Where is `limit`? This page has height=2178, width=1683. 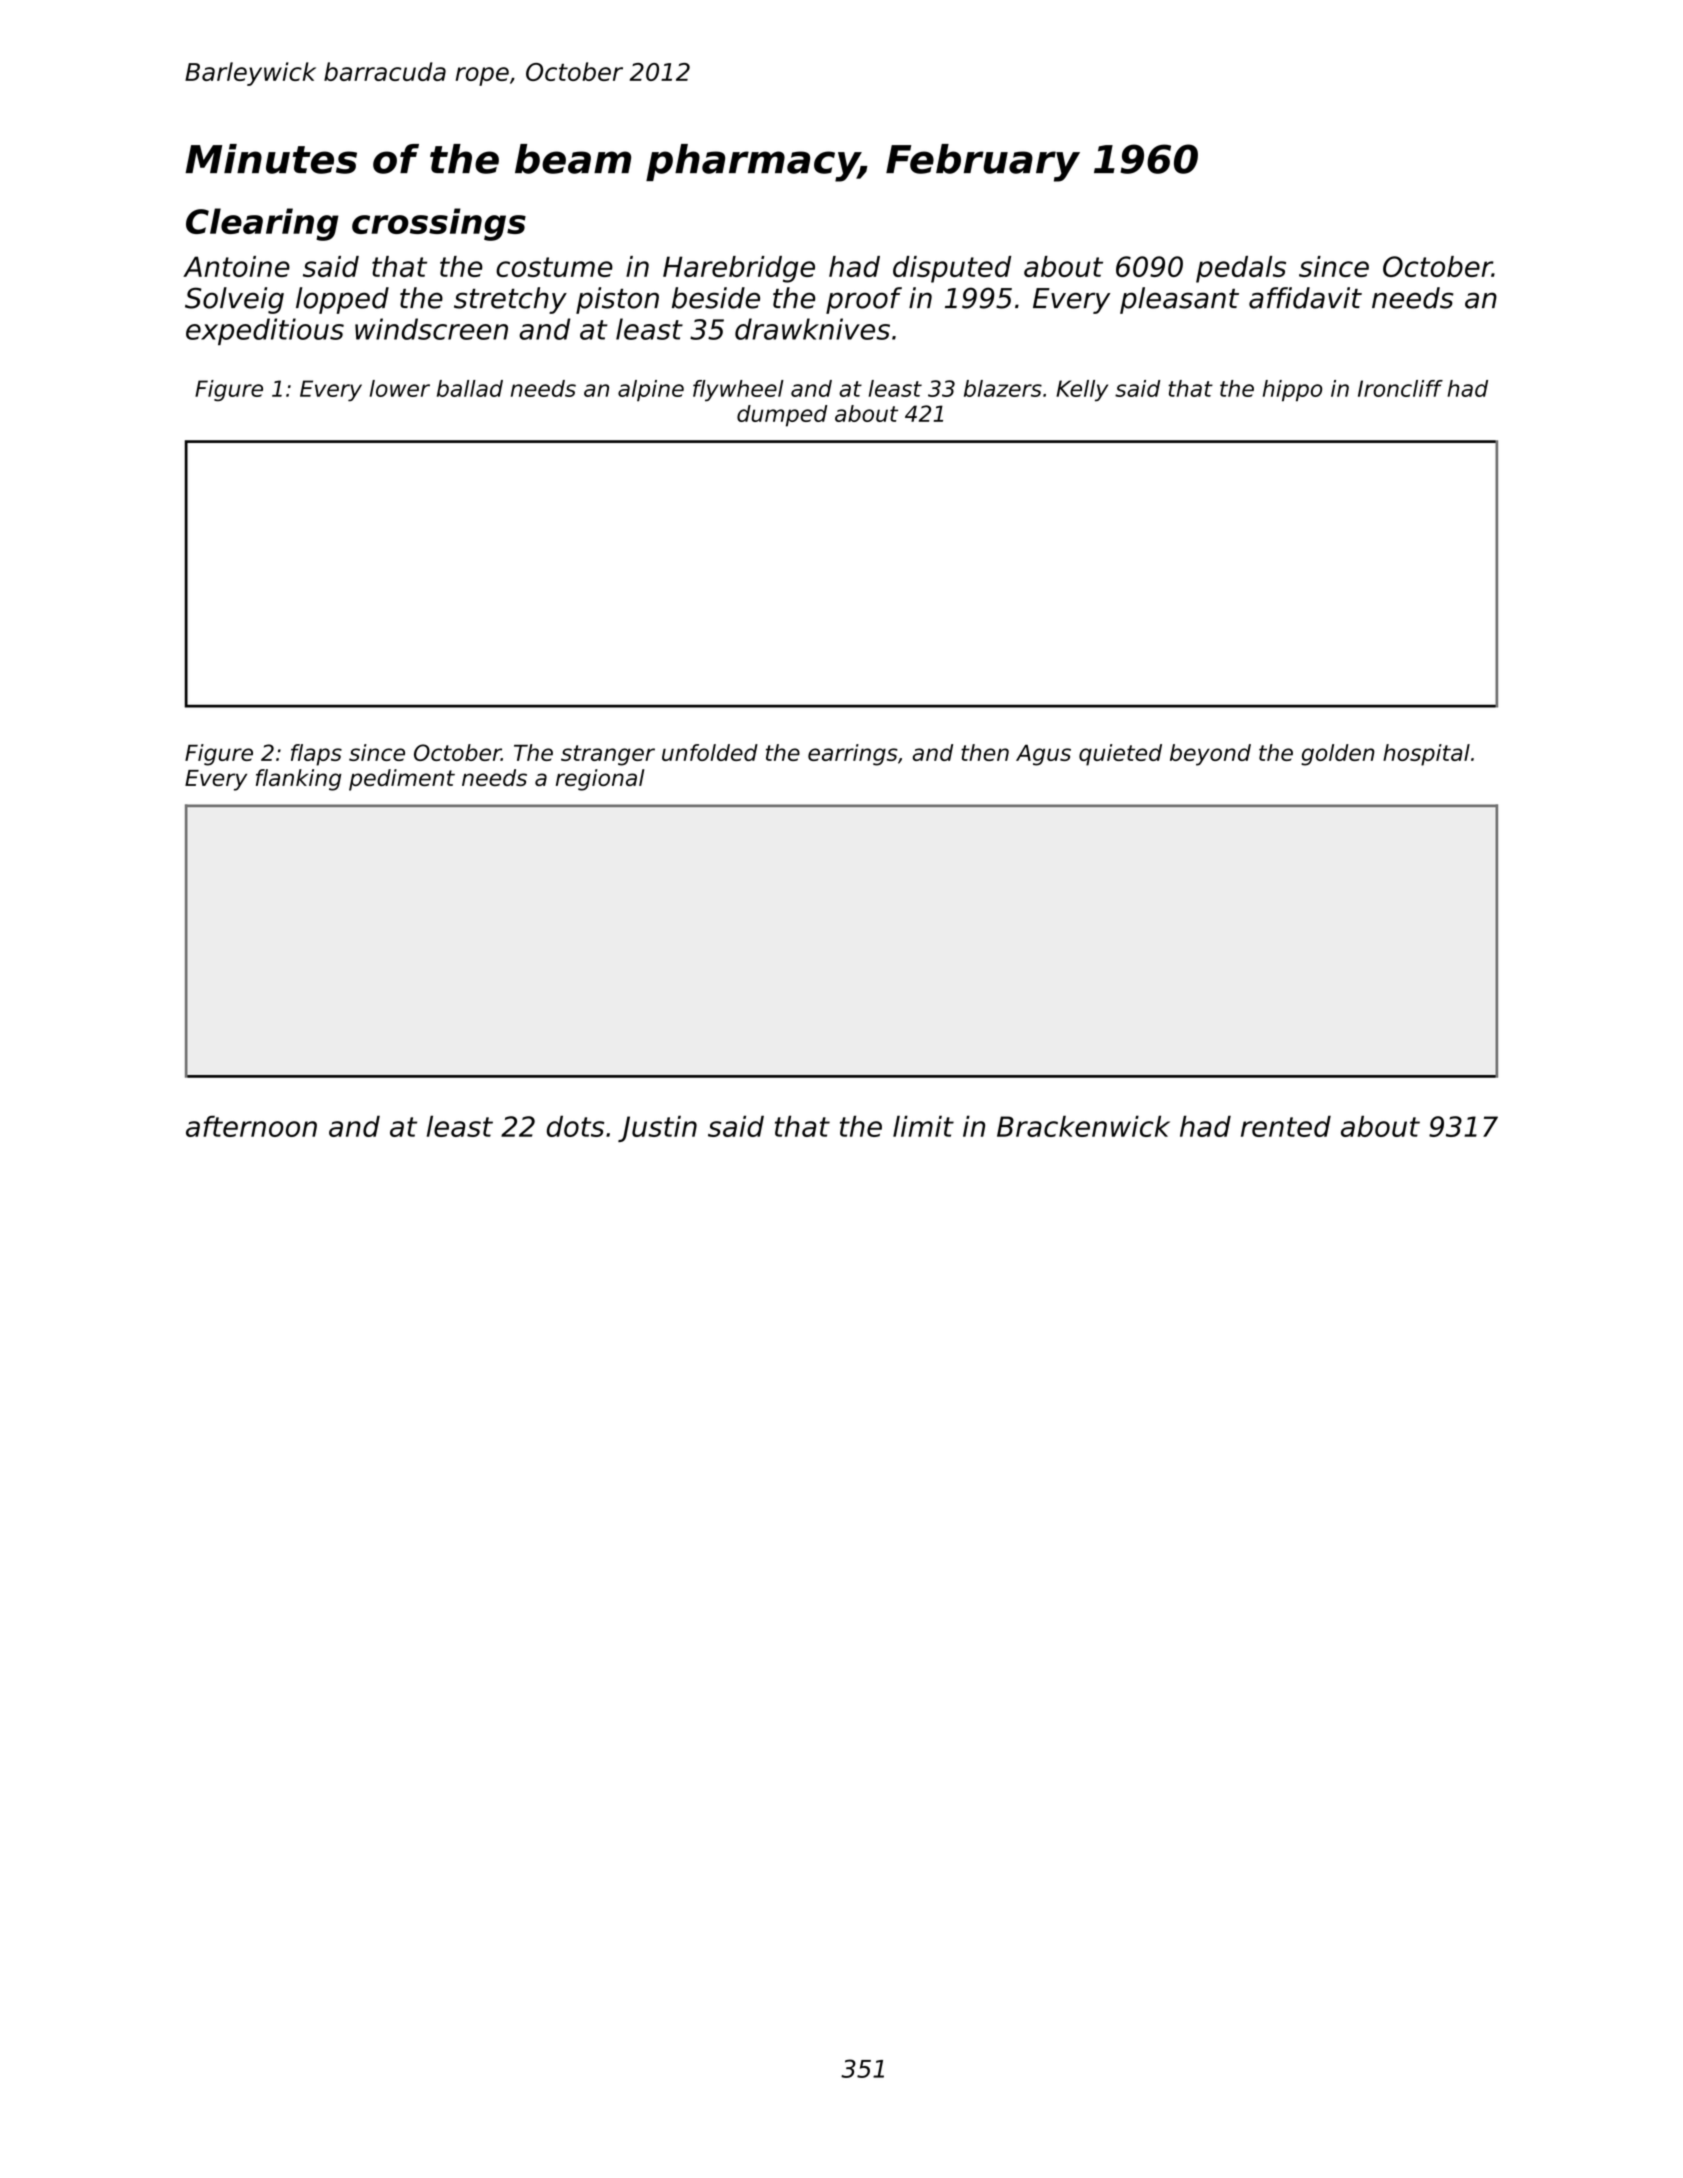 limit is located at coordinates (923, 1126).
